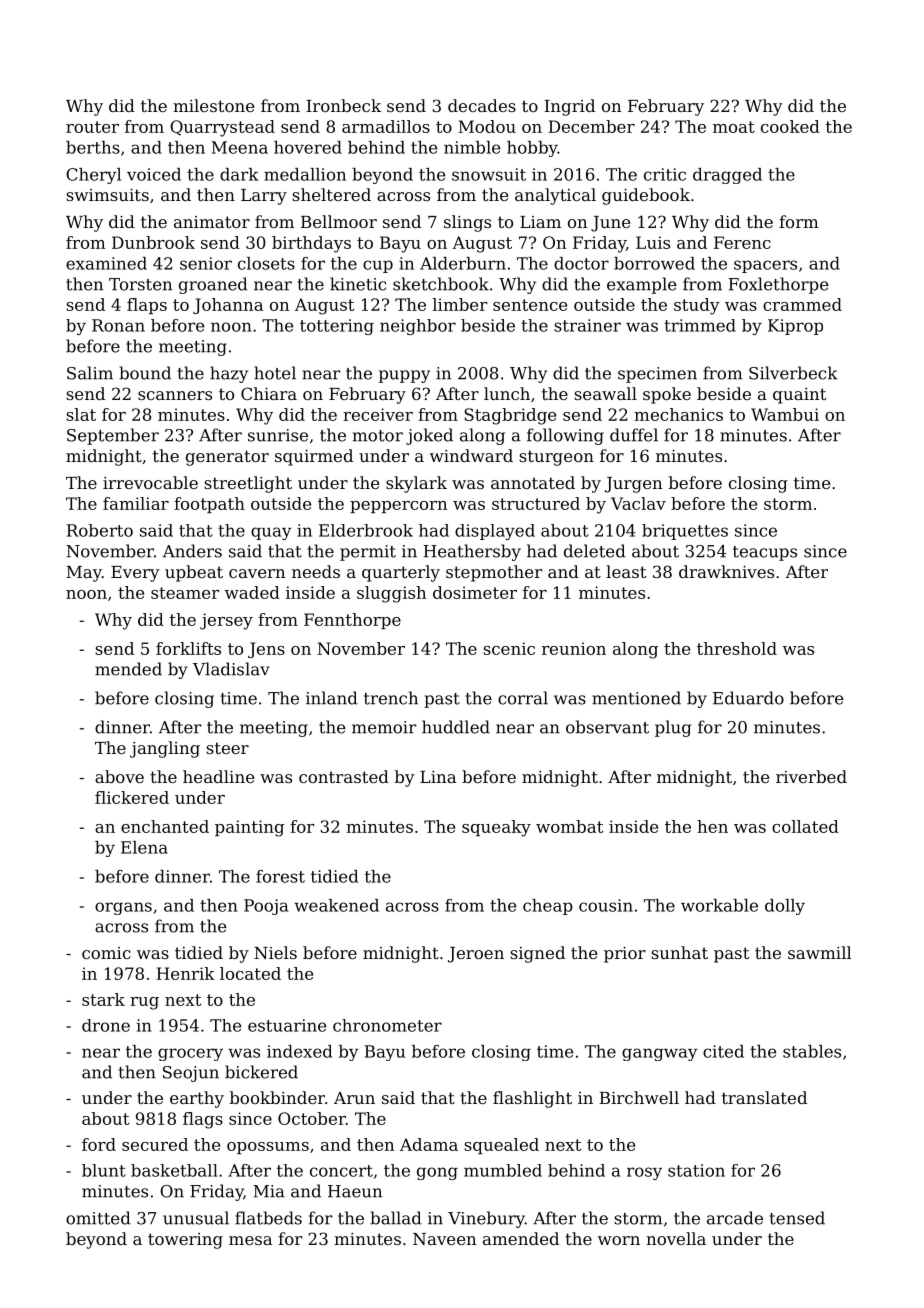  What do you see at coordinates (805, 826) in the screenshot?
I see `collated` at bounding box center [805, 826].
